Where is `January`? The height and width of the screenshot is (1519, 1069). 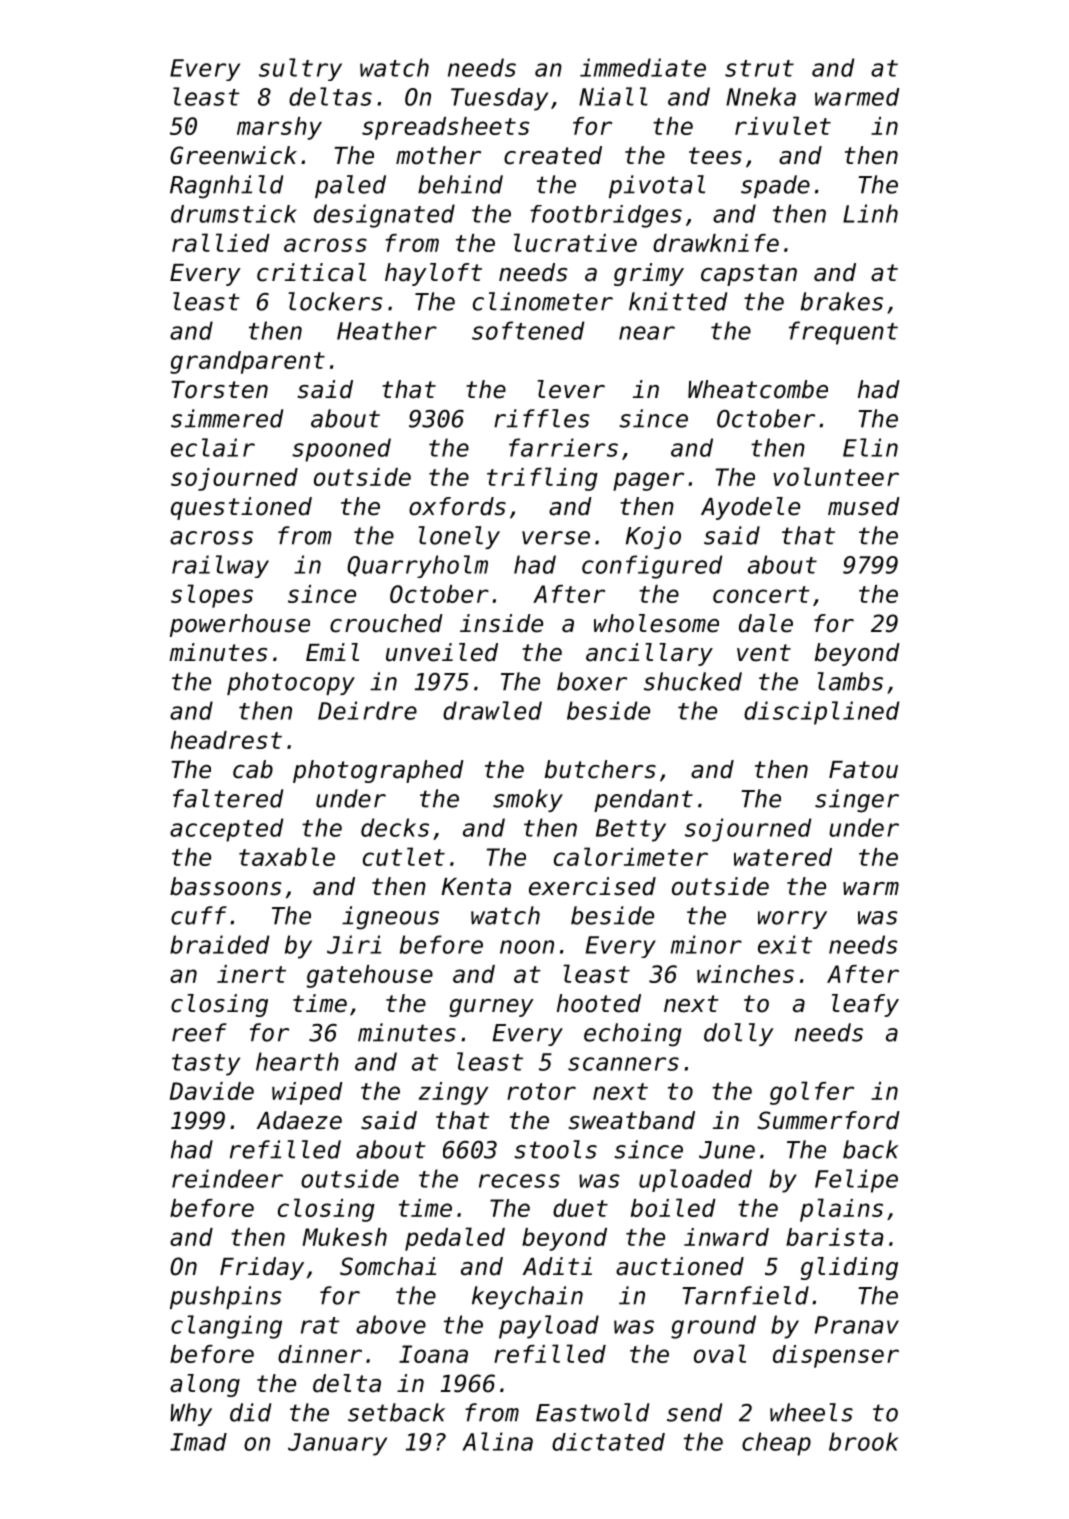 January is located at coordinates (337, 1444).
